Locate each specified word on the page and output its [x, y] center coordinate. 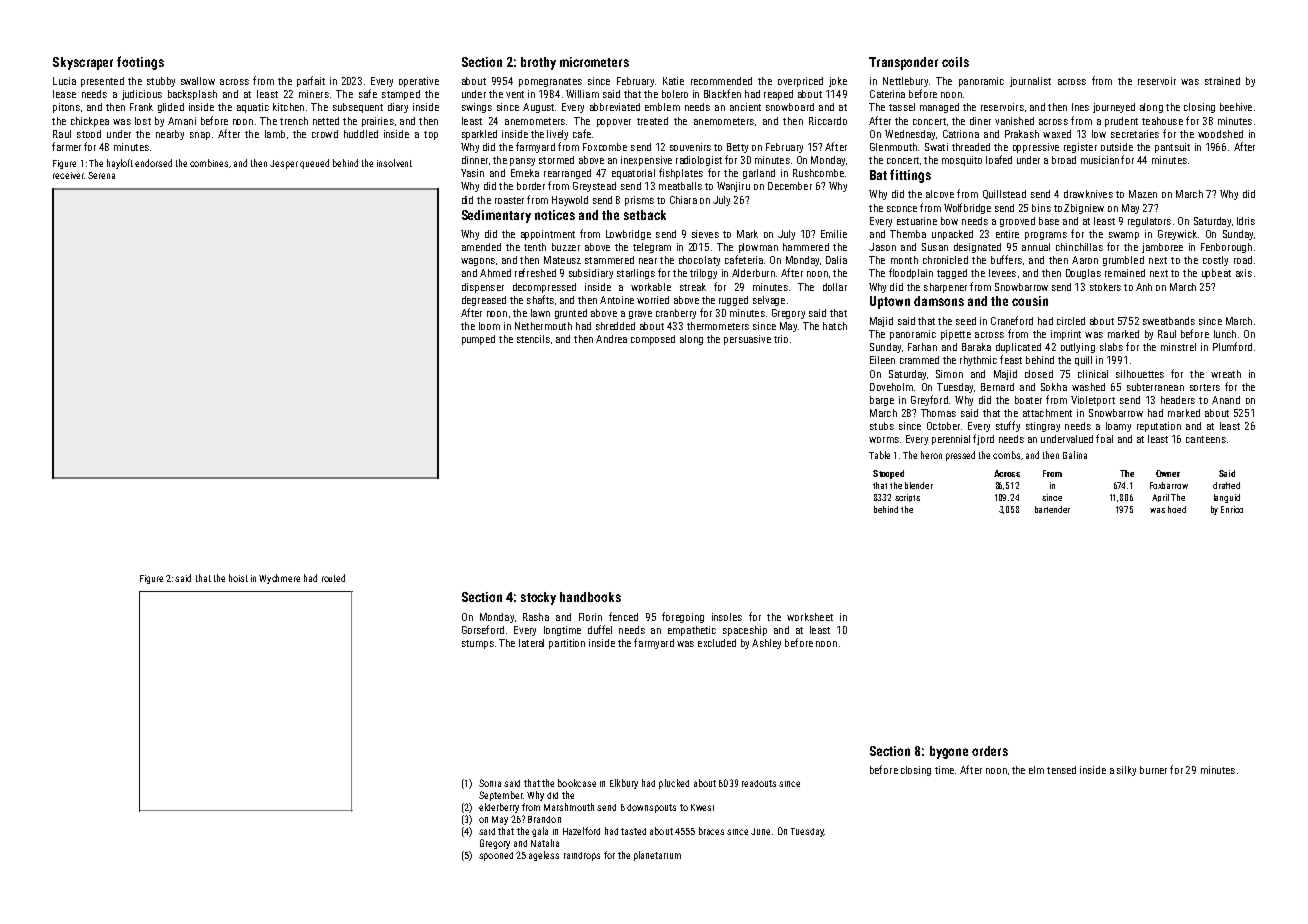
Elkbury [624, 784]
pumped [478, 340]
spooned [496, 856]
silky [1126, 771]
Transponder [903, 63]
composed [653, 340]
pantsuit [1172, 148]
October [943, 426]
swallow [198, 81]
